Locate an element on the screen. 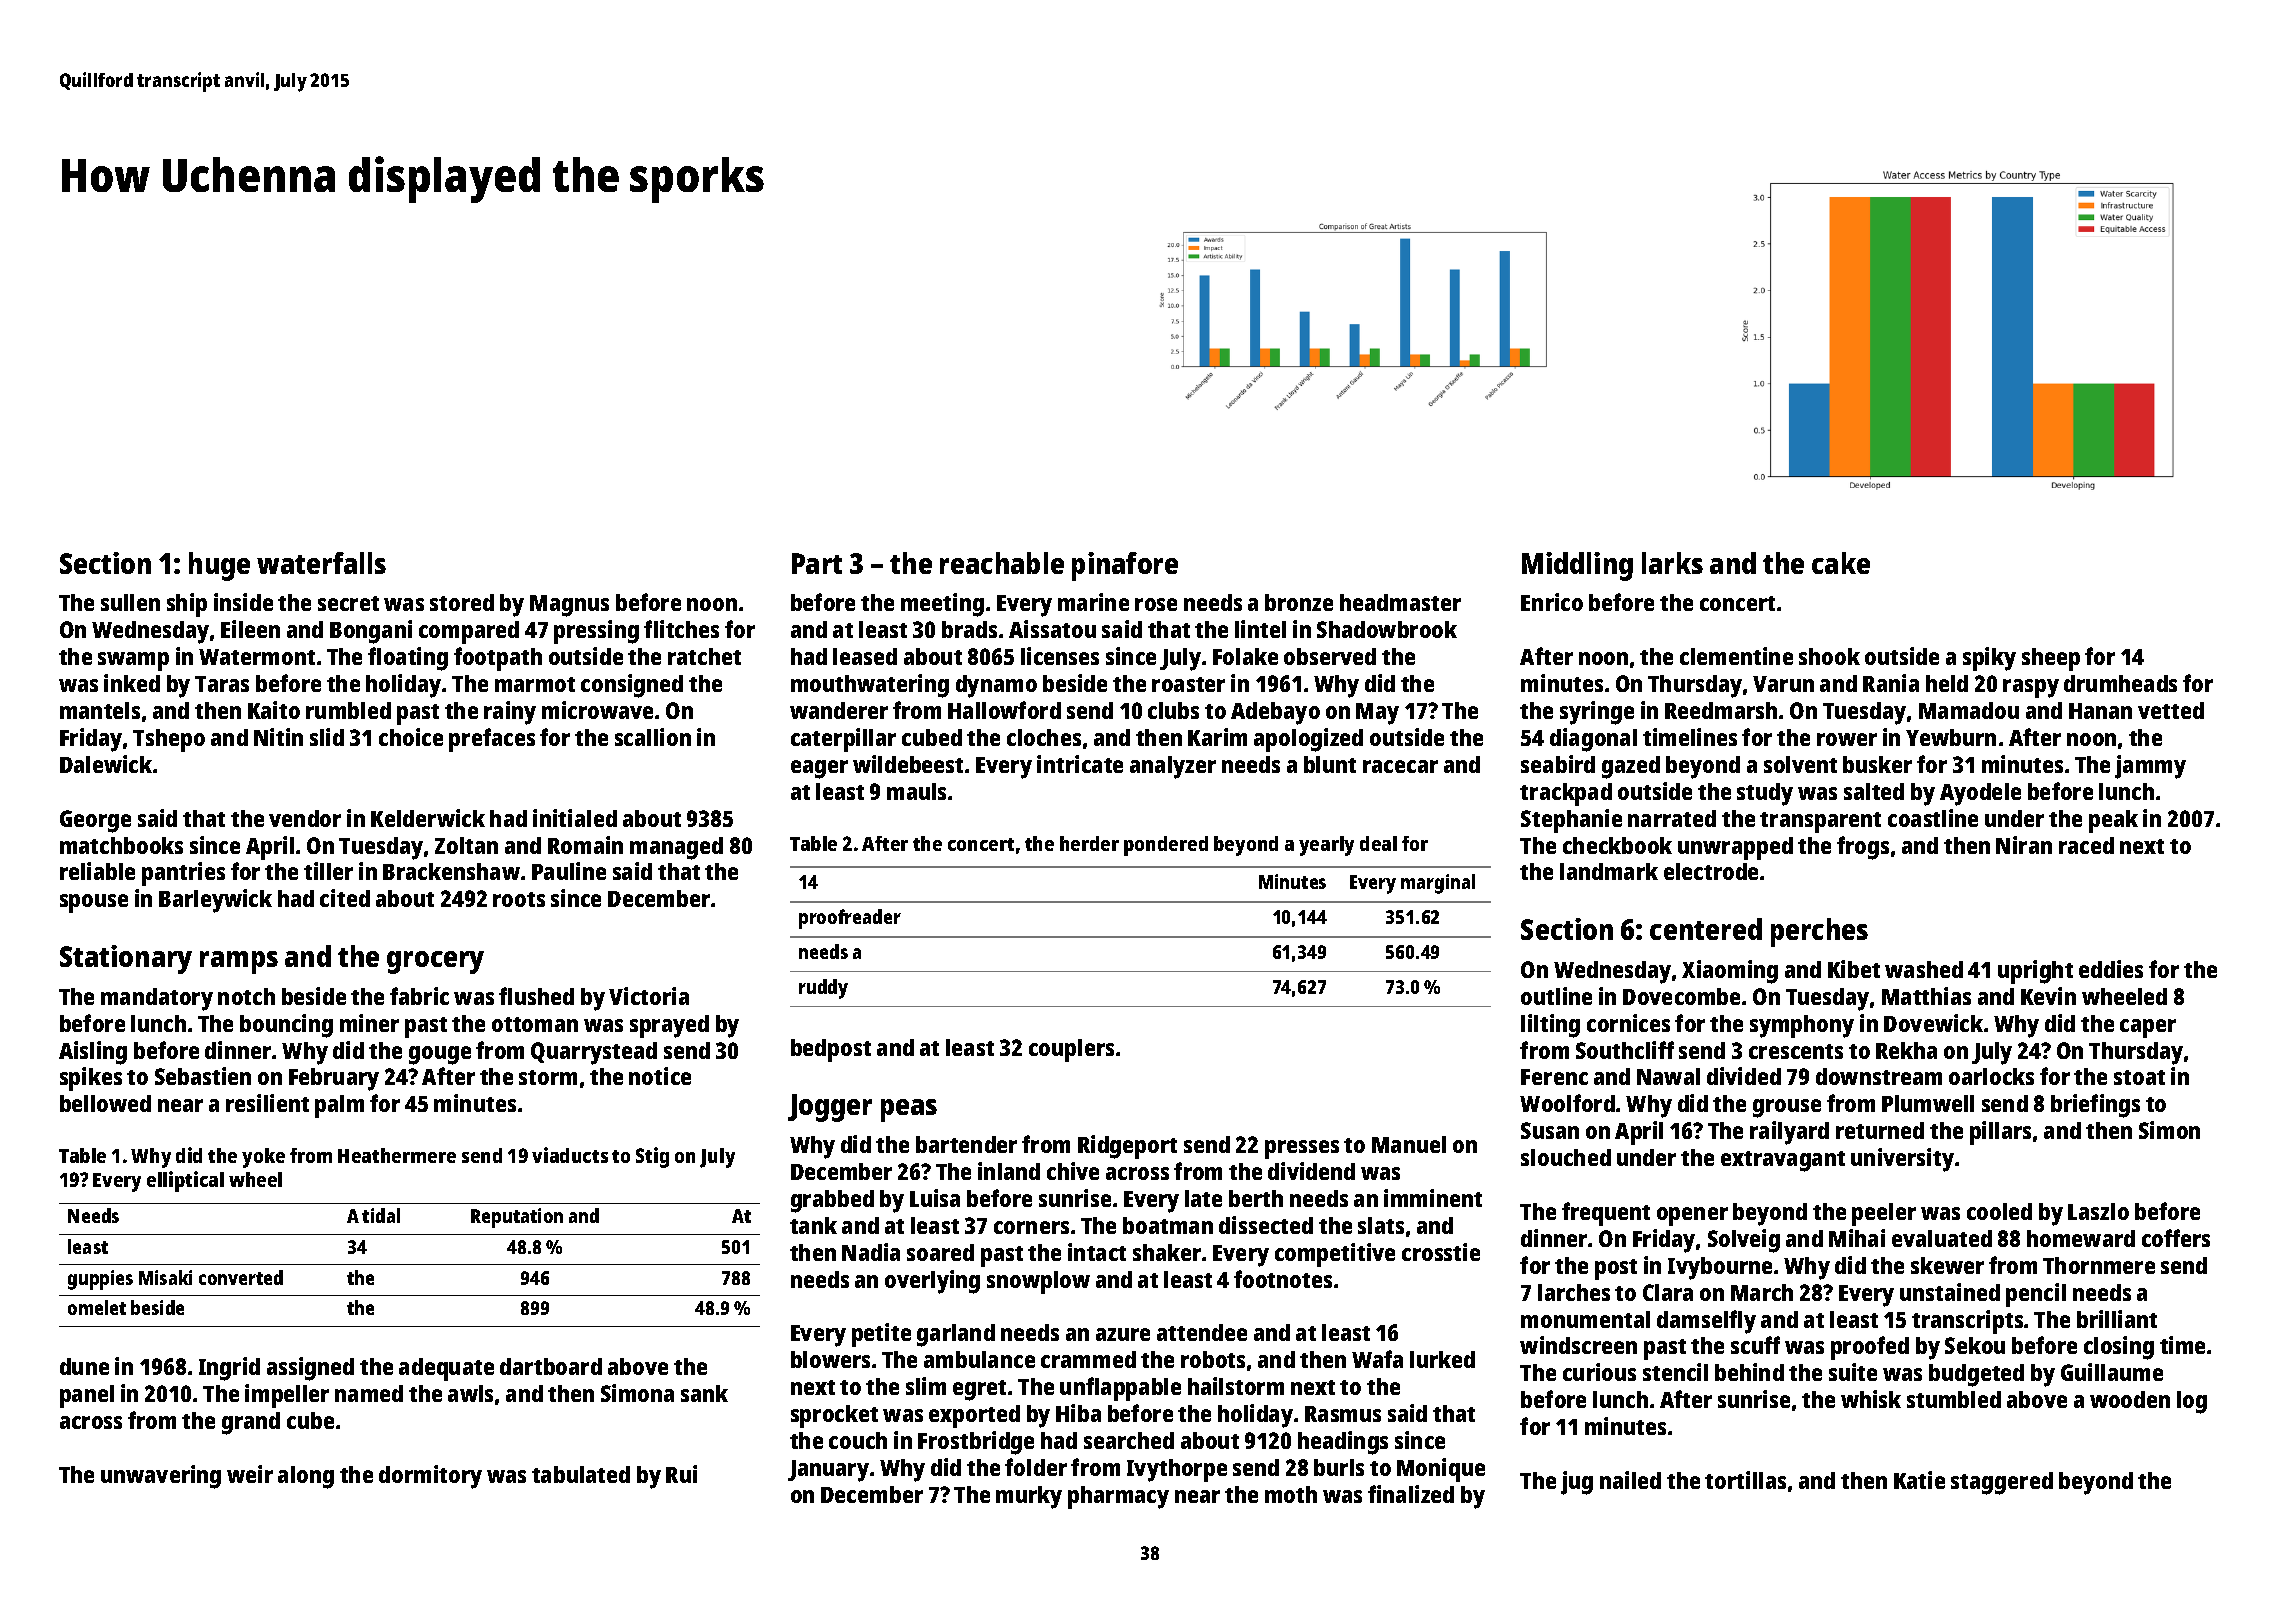  bartender is located at coordinates (966, 1144).
